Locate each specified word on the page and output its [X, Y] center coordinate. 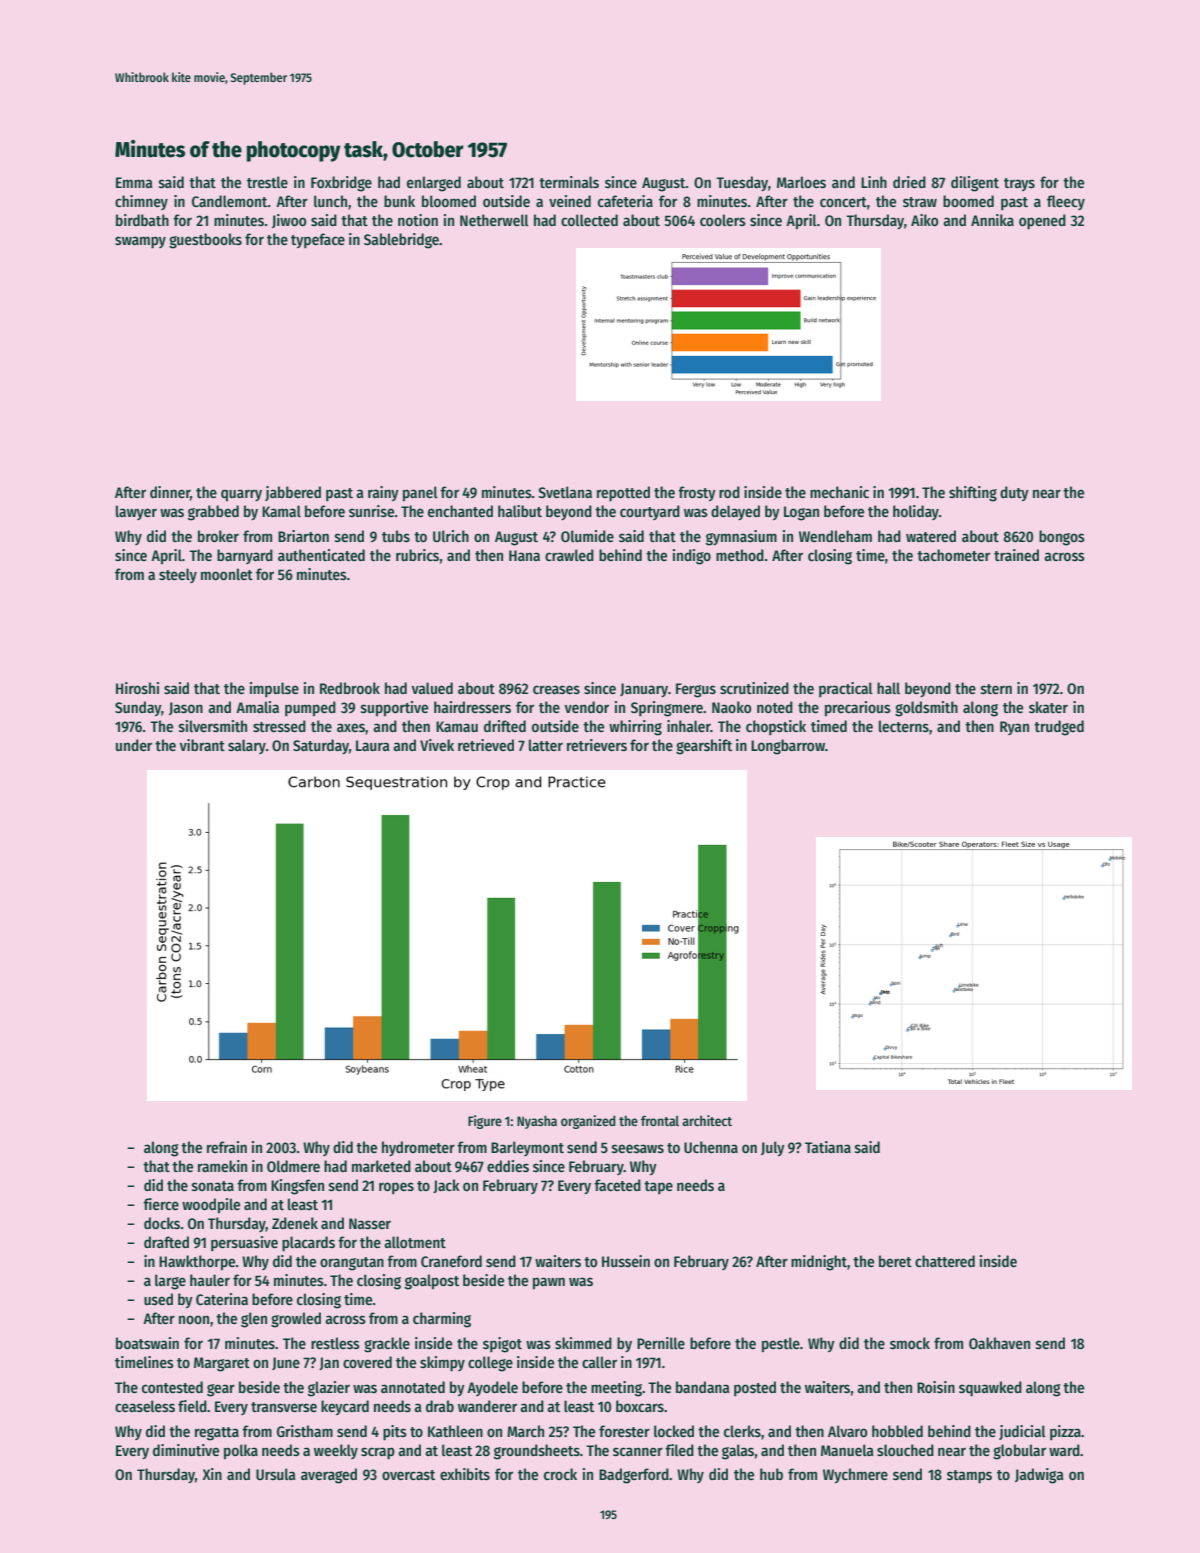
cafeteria [625, 201]
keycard [345, 1407]
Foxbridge [341, 184]
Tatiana [828, 1147]
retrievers [597, 745]
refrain [227, 1147]
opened [1042, 222]
